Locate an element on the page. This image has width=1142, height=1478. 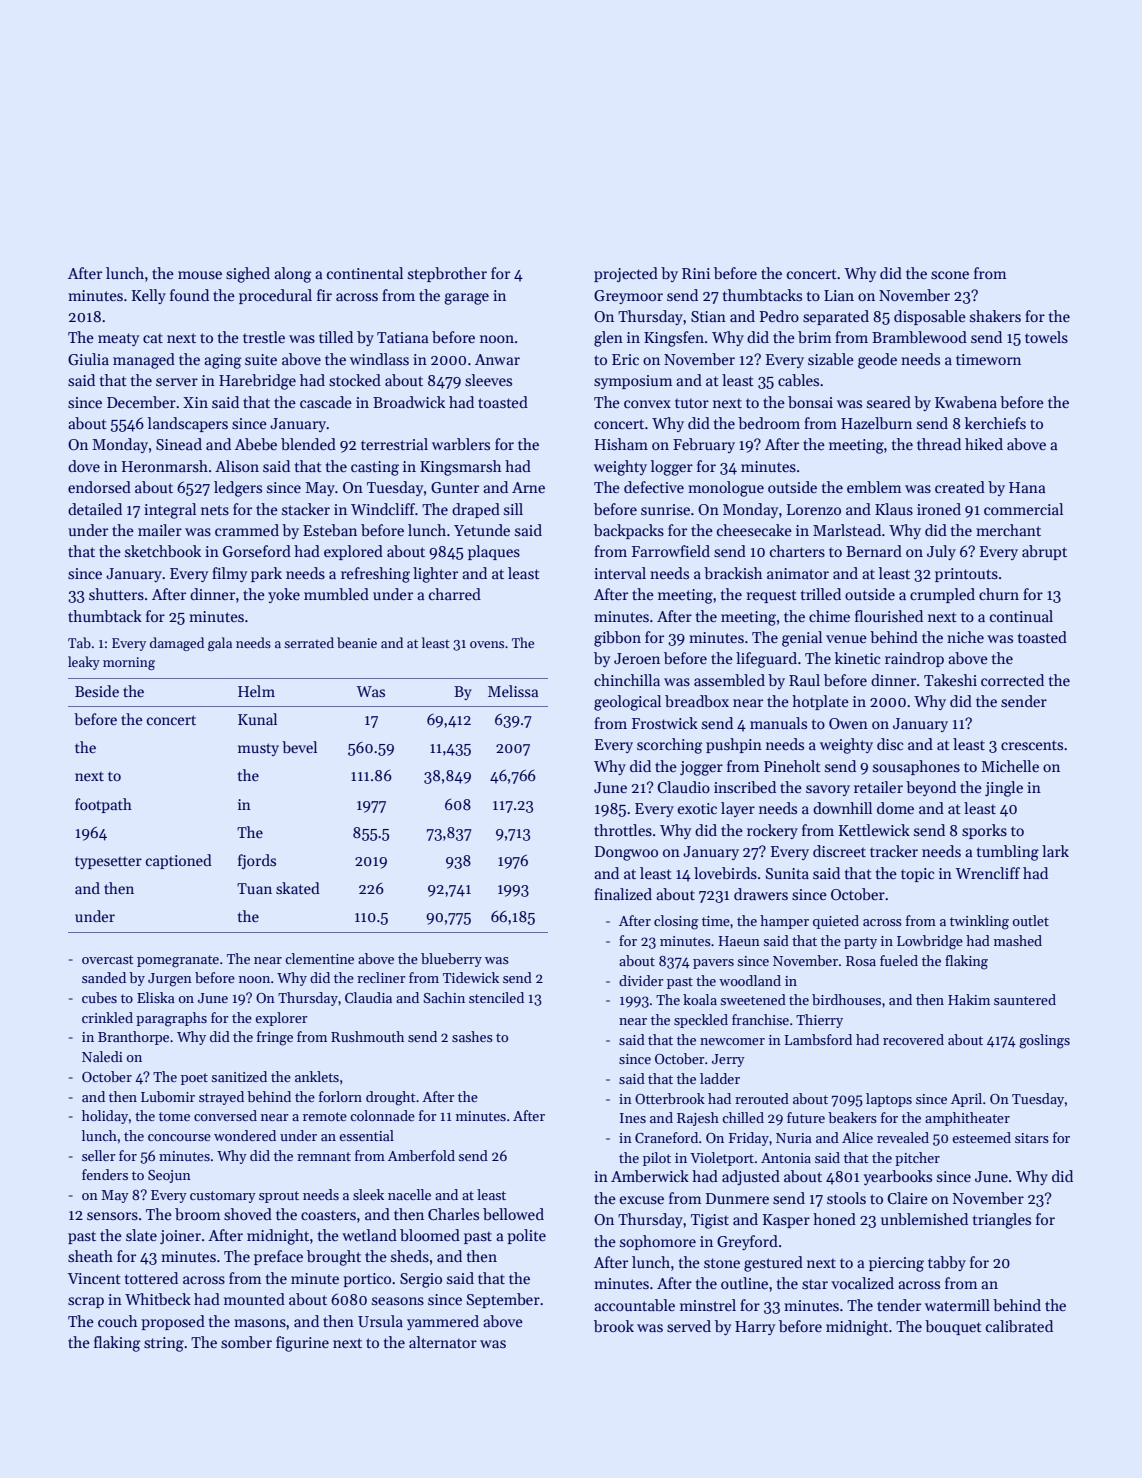
Lubomir is located at coordinates (168, 1096).
